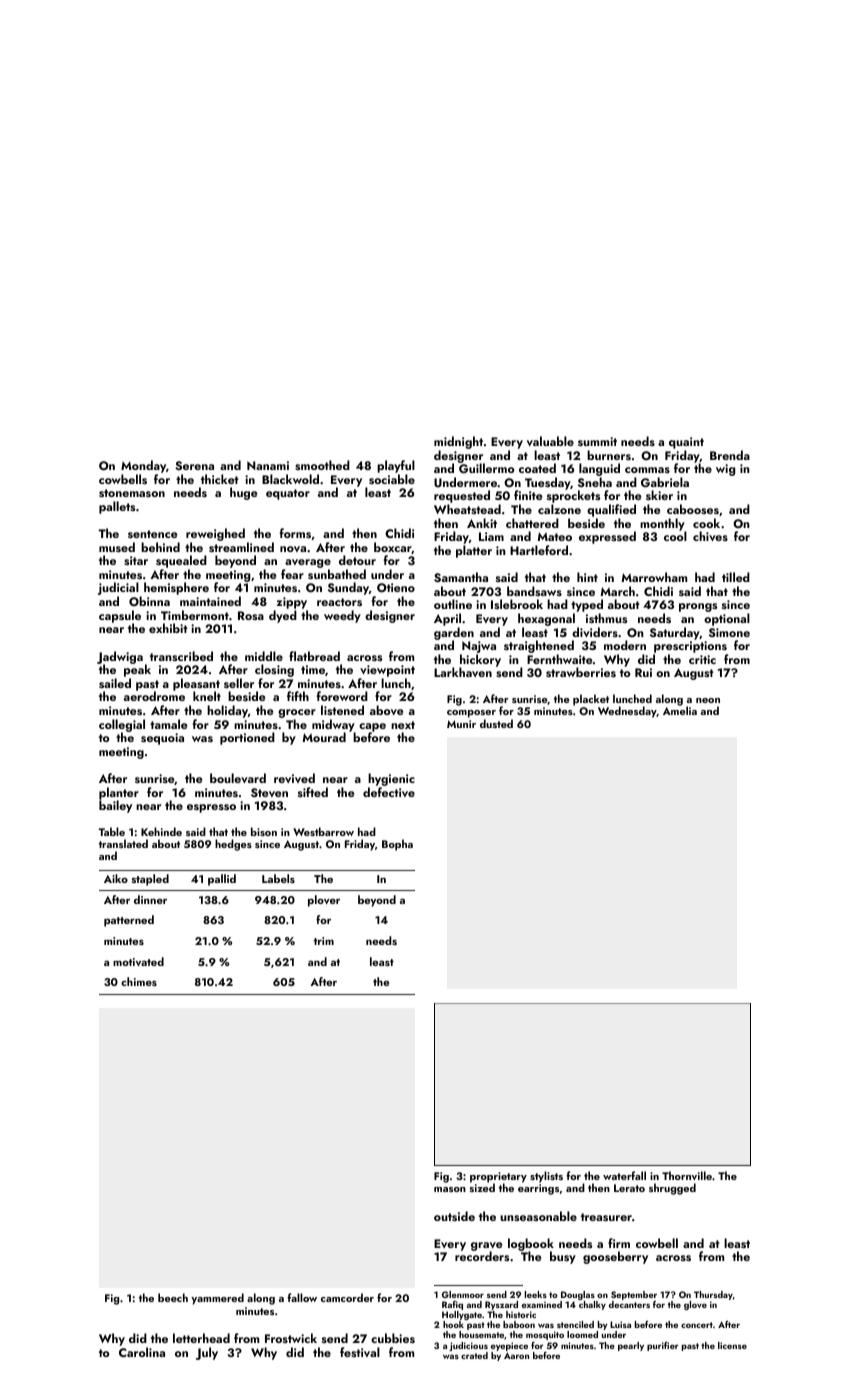  I want to click on collegial, so click(122, 726).
